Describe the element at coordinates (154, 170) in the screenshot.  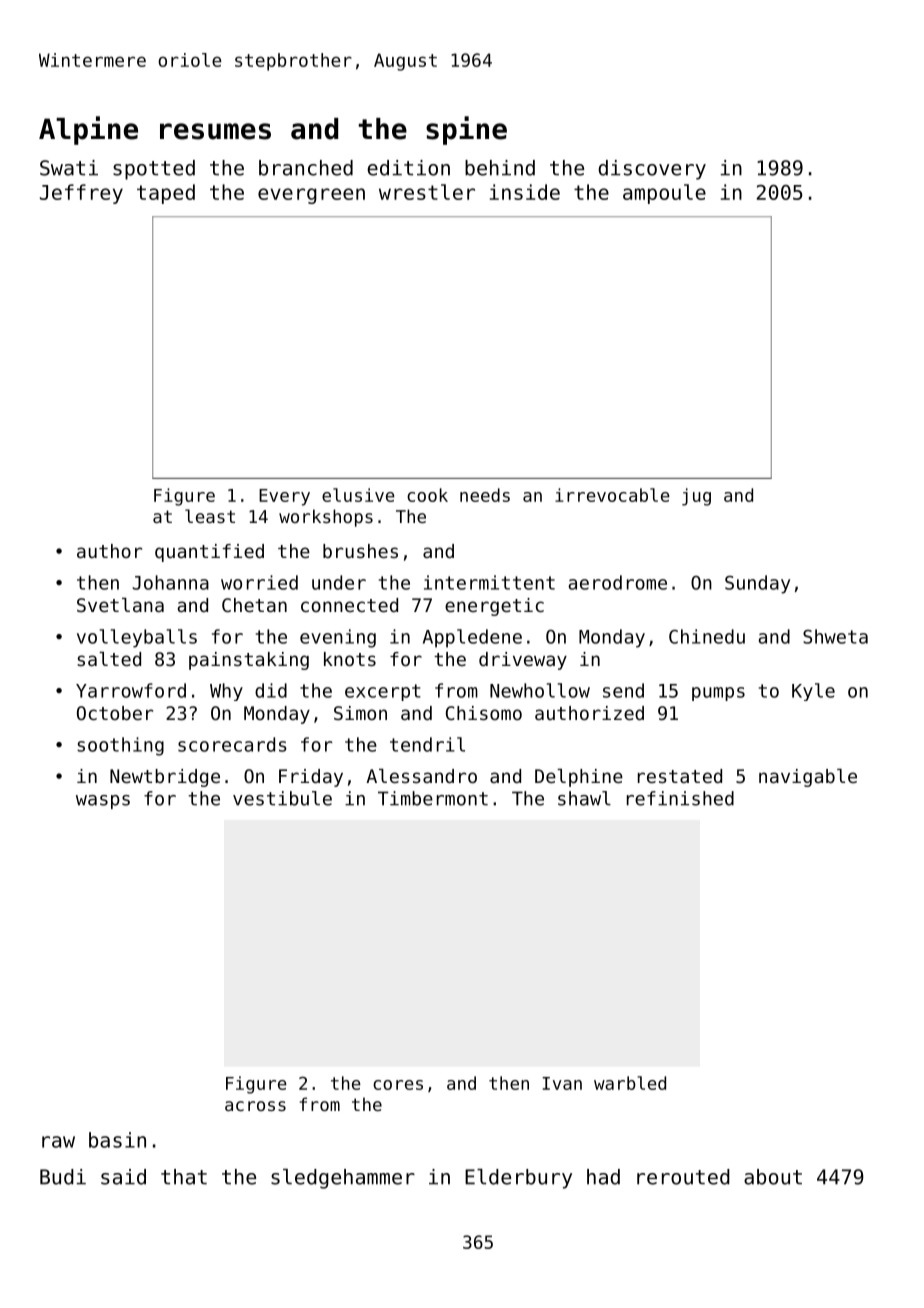
I see `spotted` at that location.
